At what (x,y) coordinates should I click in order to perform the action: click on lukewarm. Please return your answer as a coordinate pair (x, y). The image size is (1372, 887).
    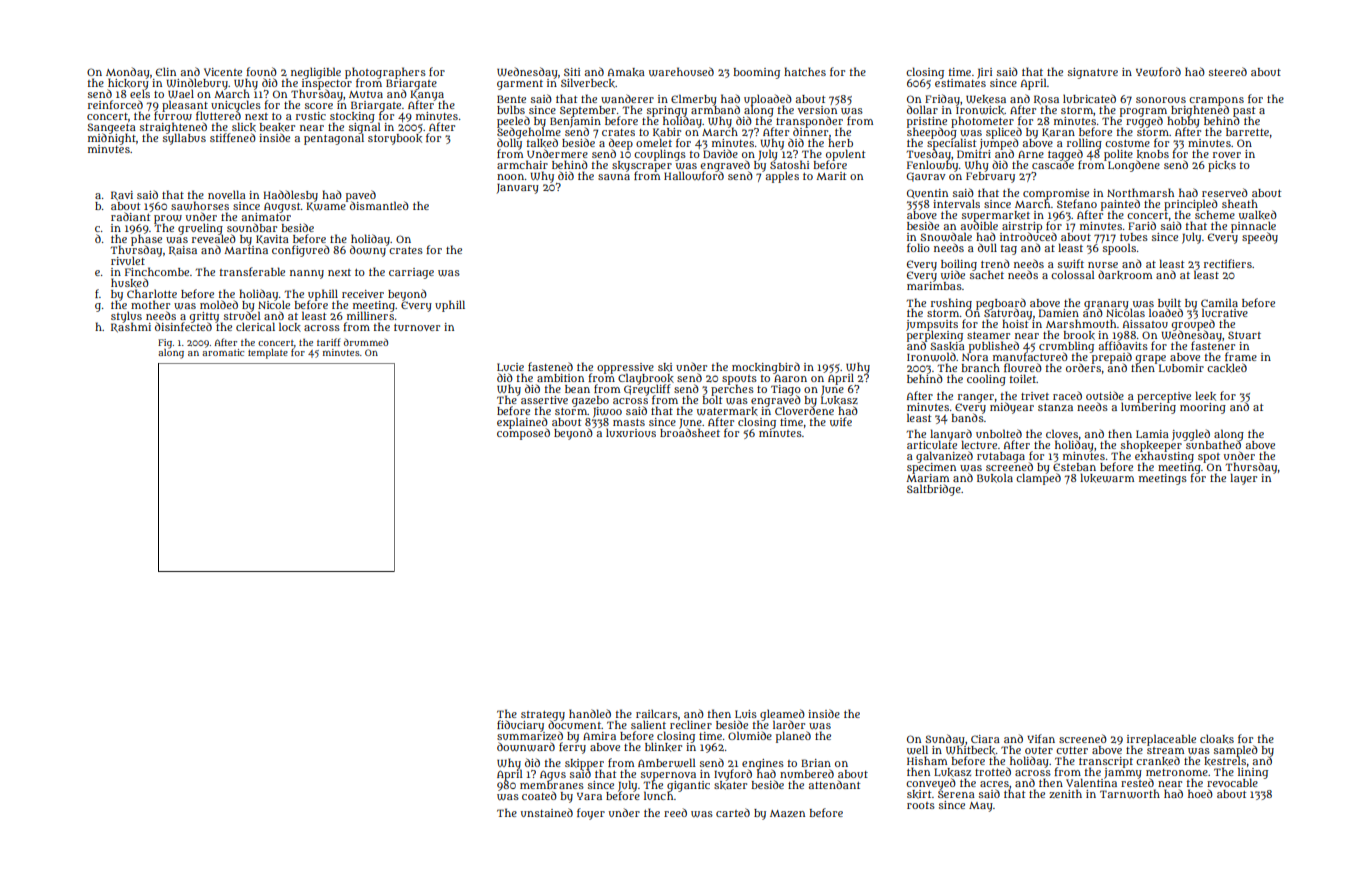
    Looking at the image, I should click on (1107, 478).
